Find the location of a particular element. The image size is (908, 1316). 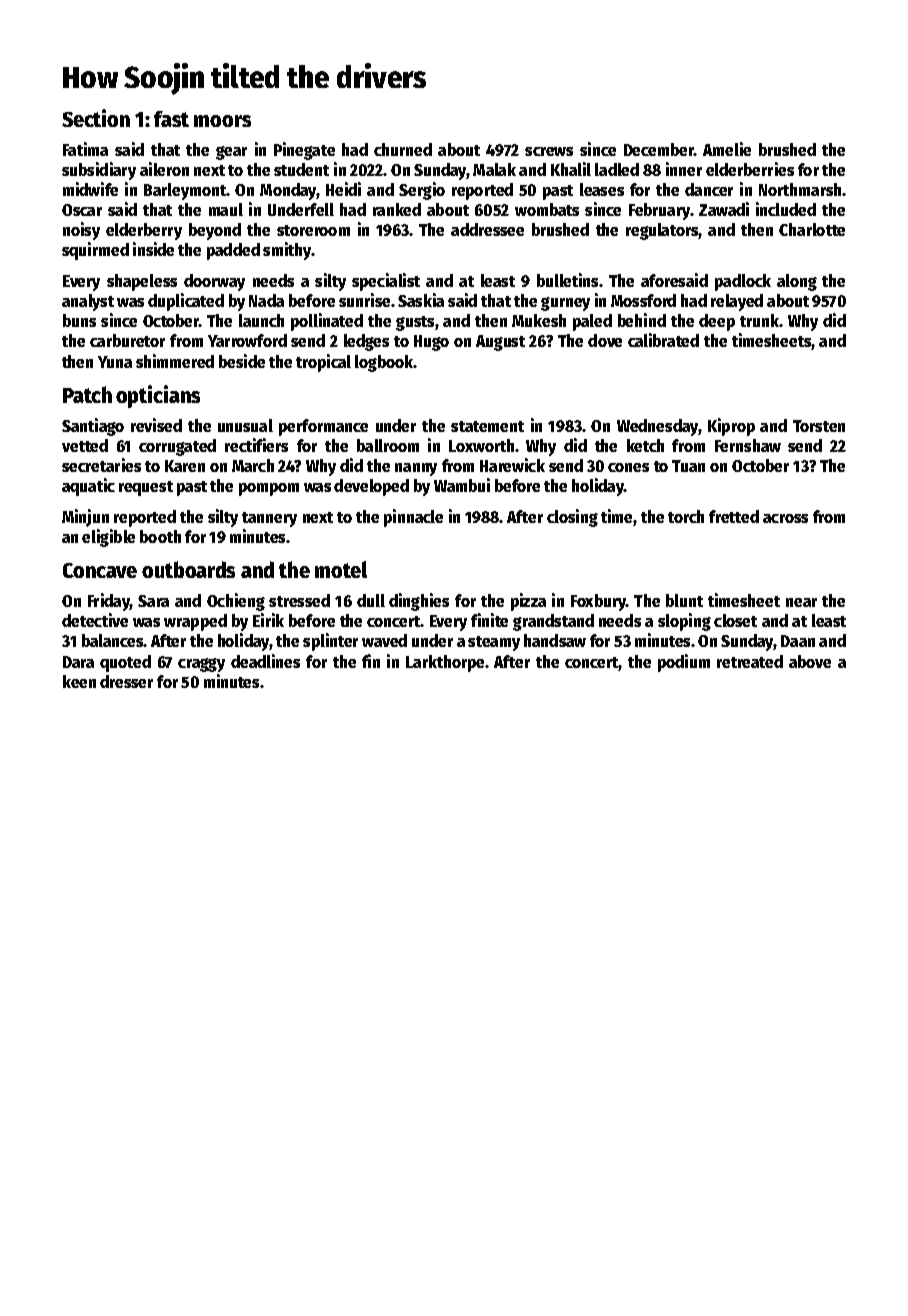

dinghies is located at coordinates (419, 602).
